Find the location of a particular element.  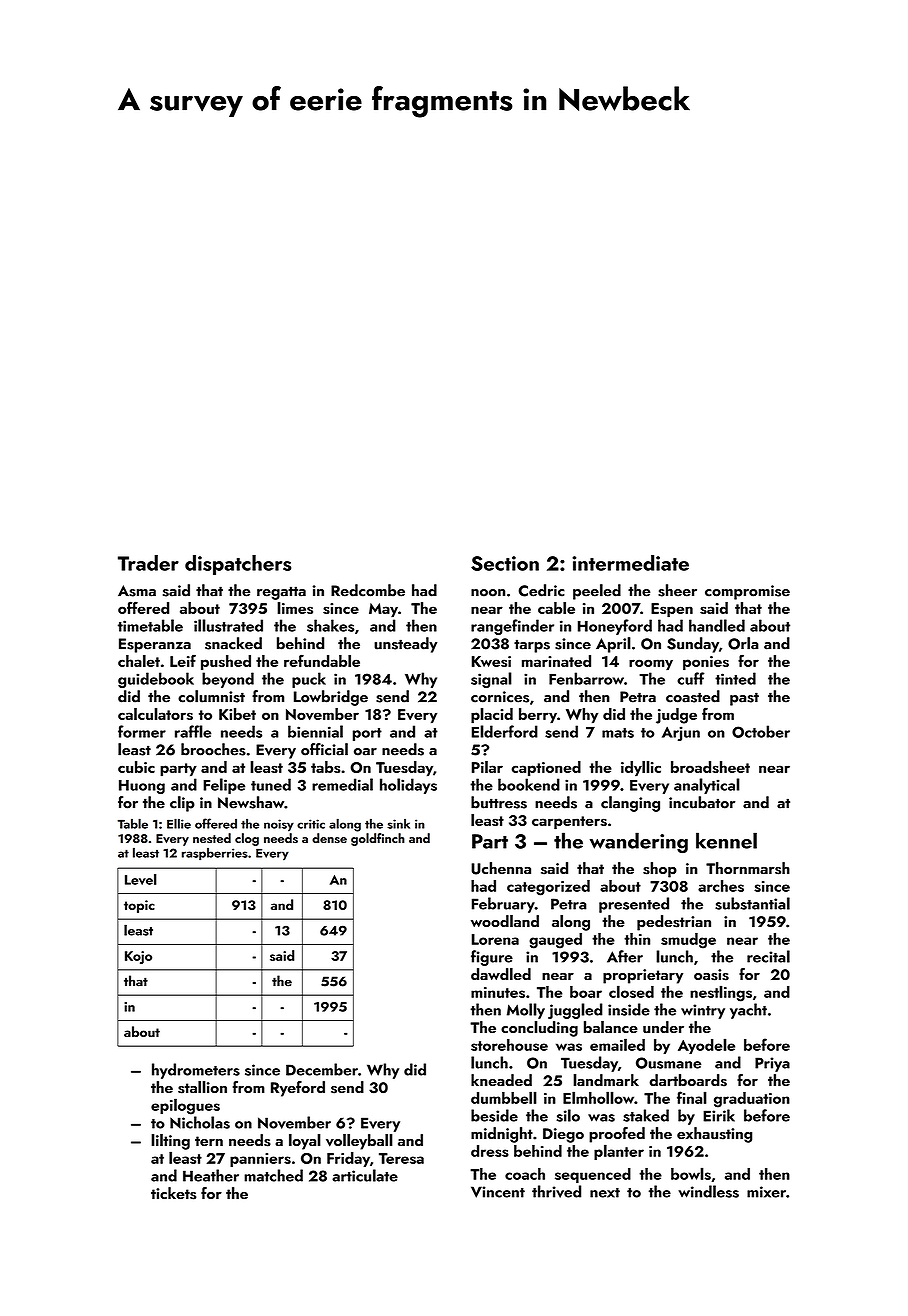

December is located at coordinates (322, 1069).
